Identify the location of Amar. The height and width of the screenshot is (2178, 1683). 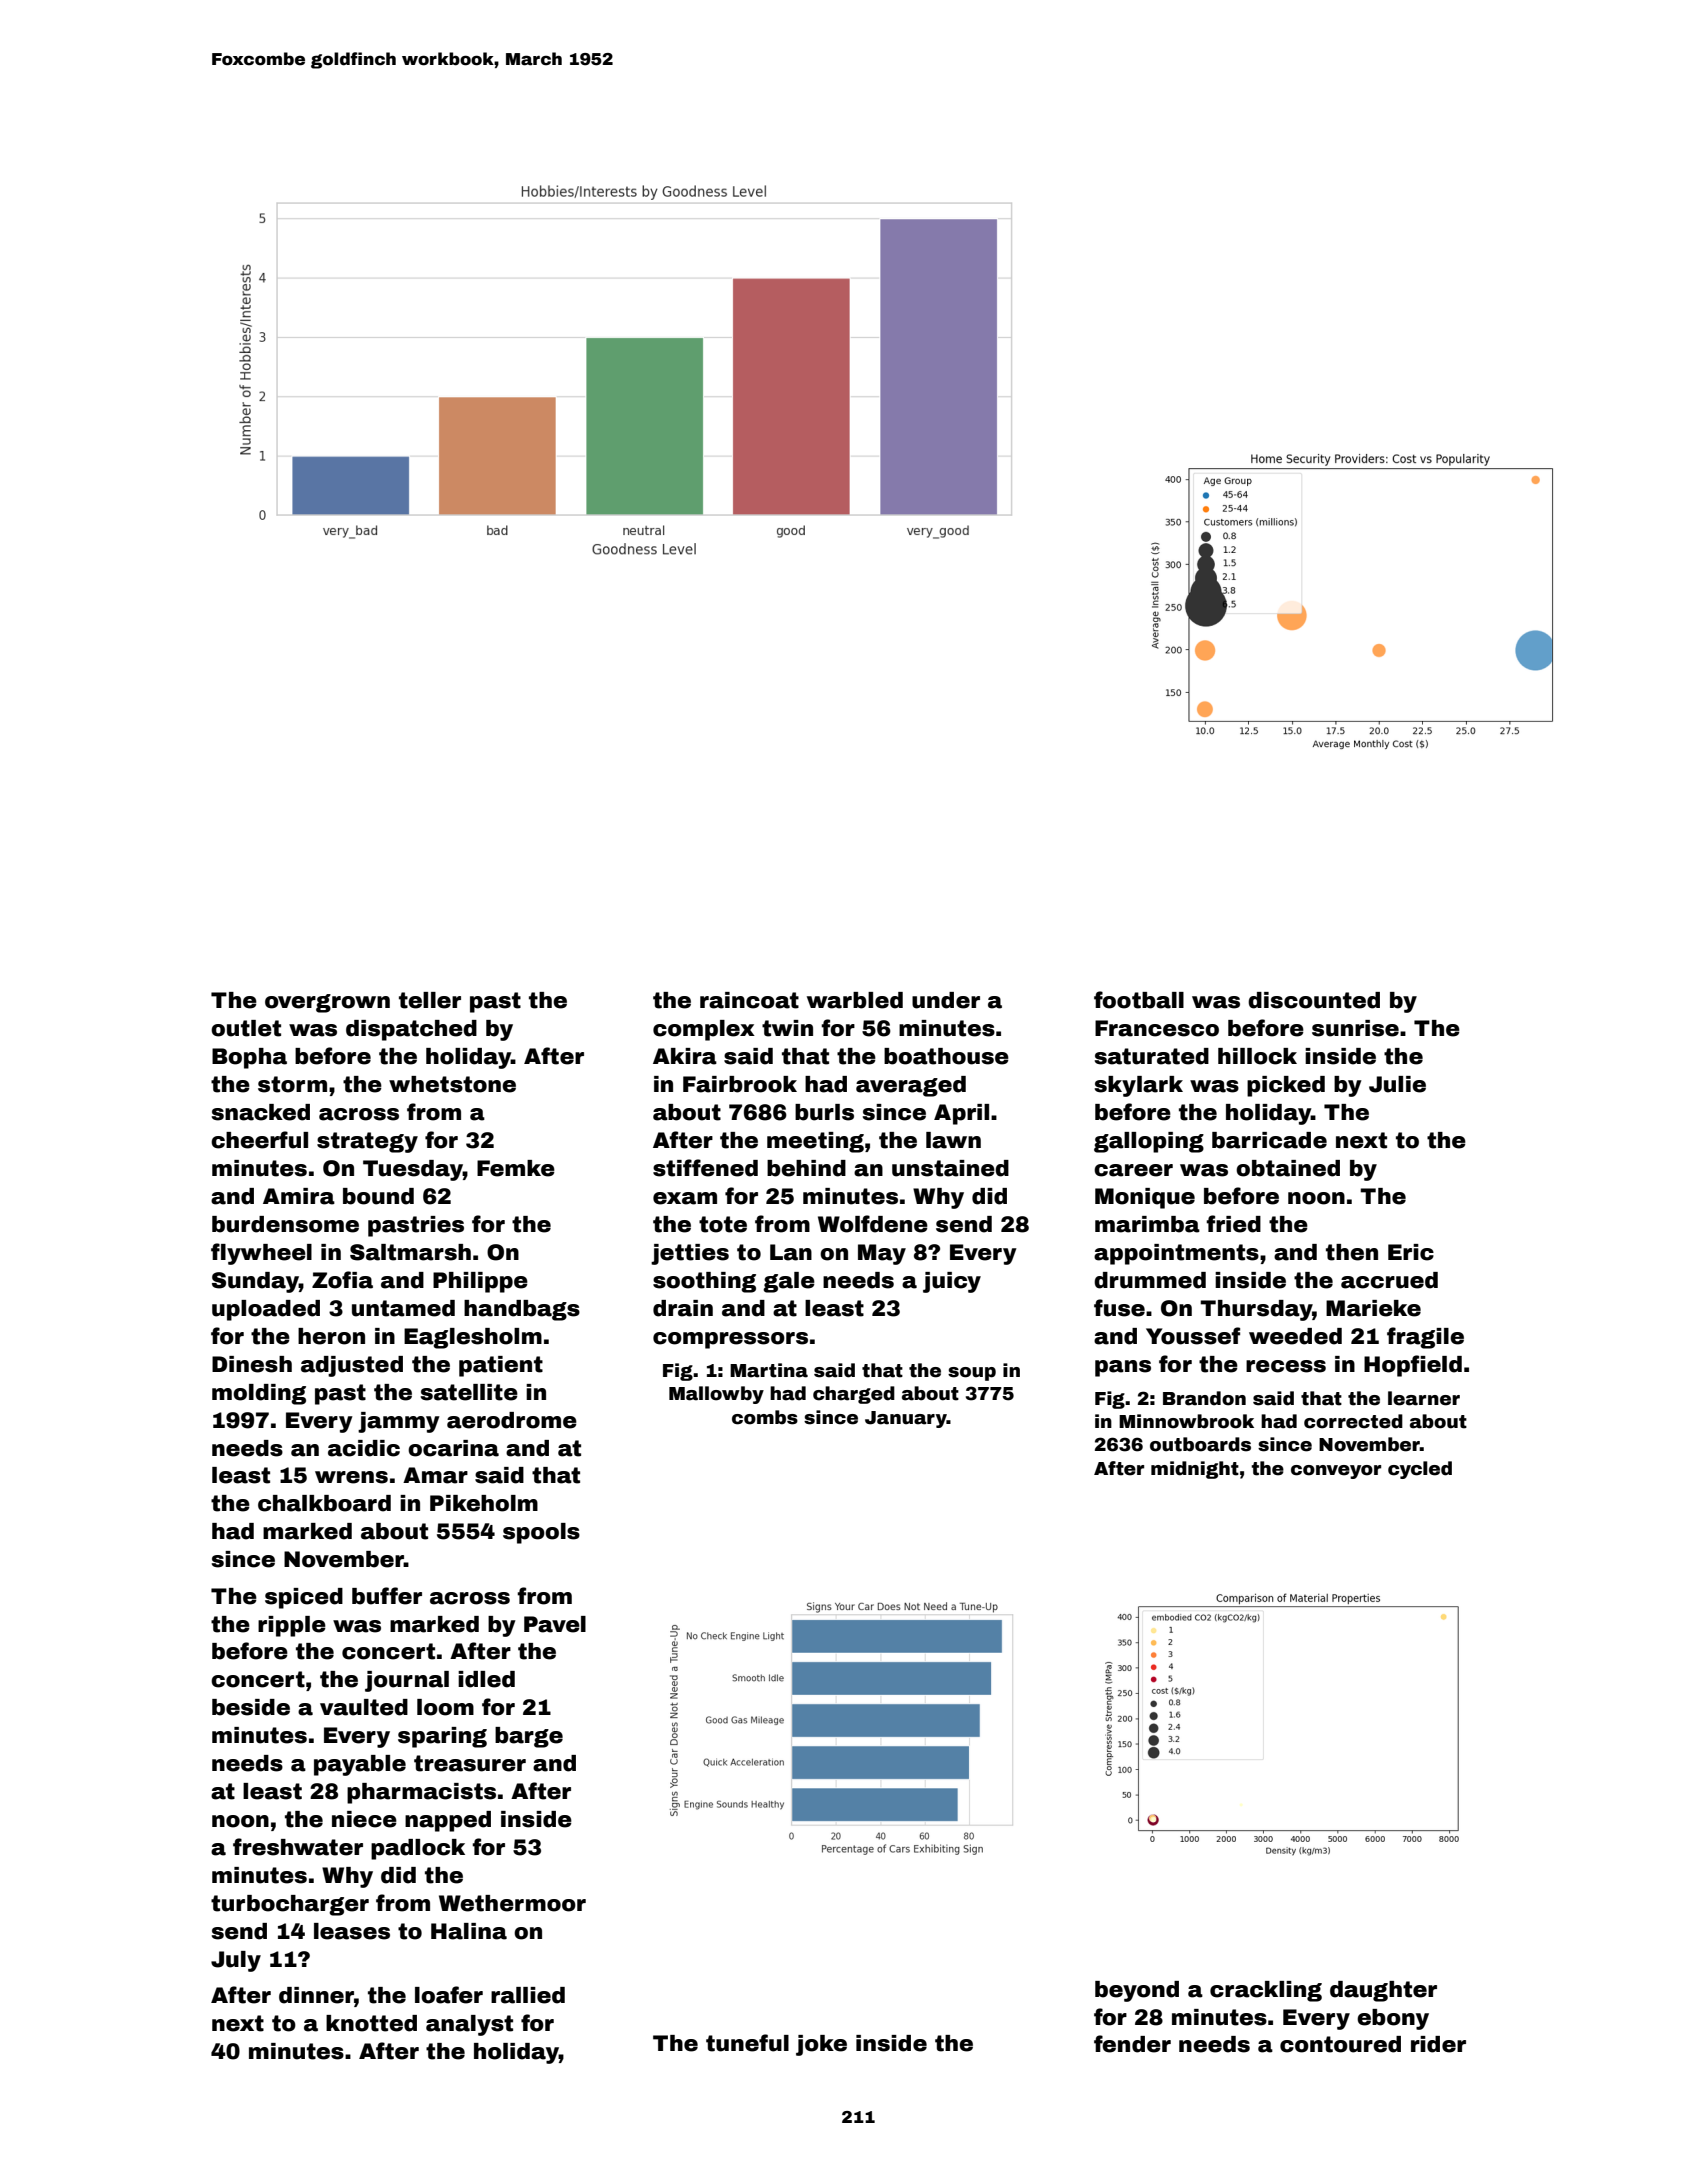
(435, 1475).
